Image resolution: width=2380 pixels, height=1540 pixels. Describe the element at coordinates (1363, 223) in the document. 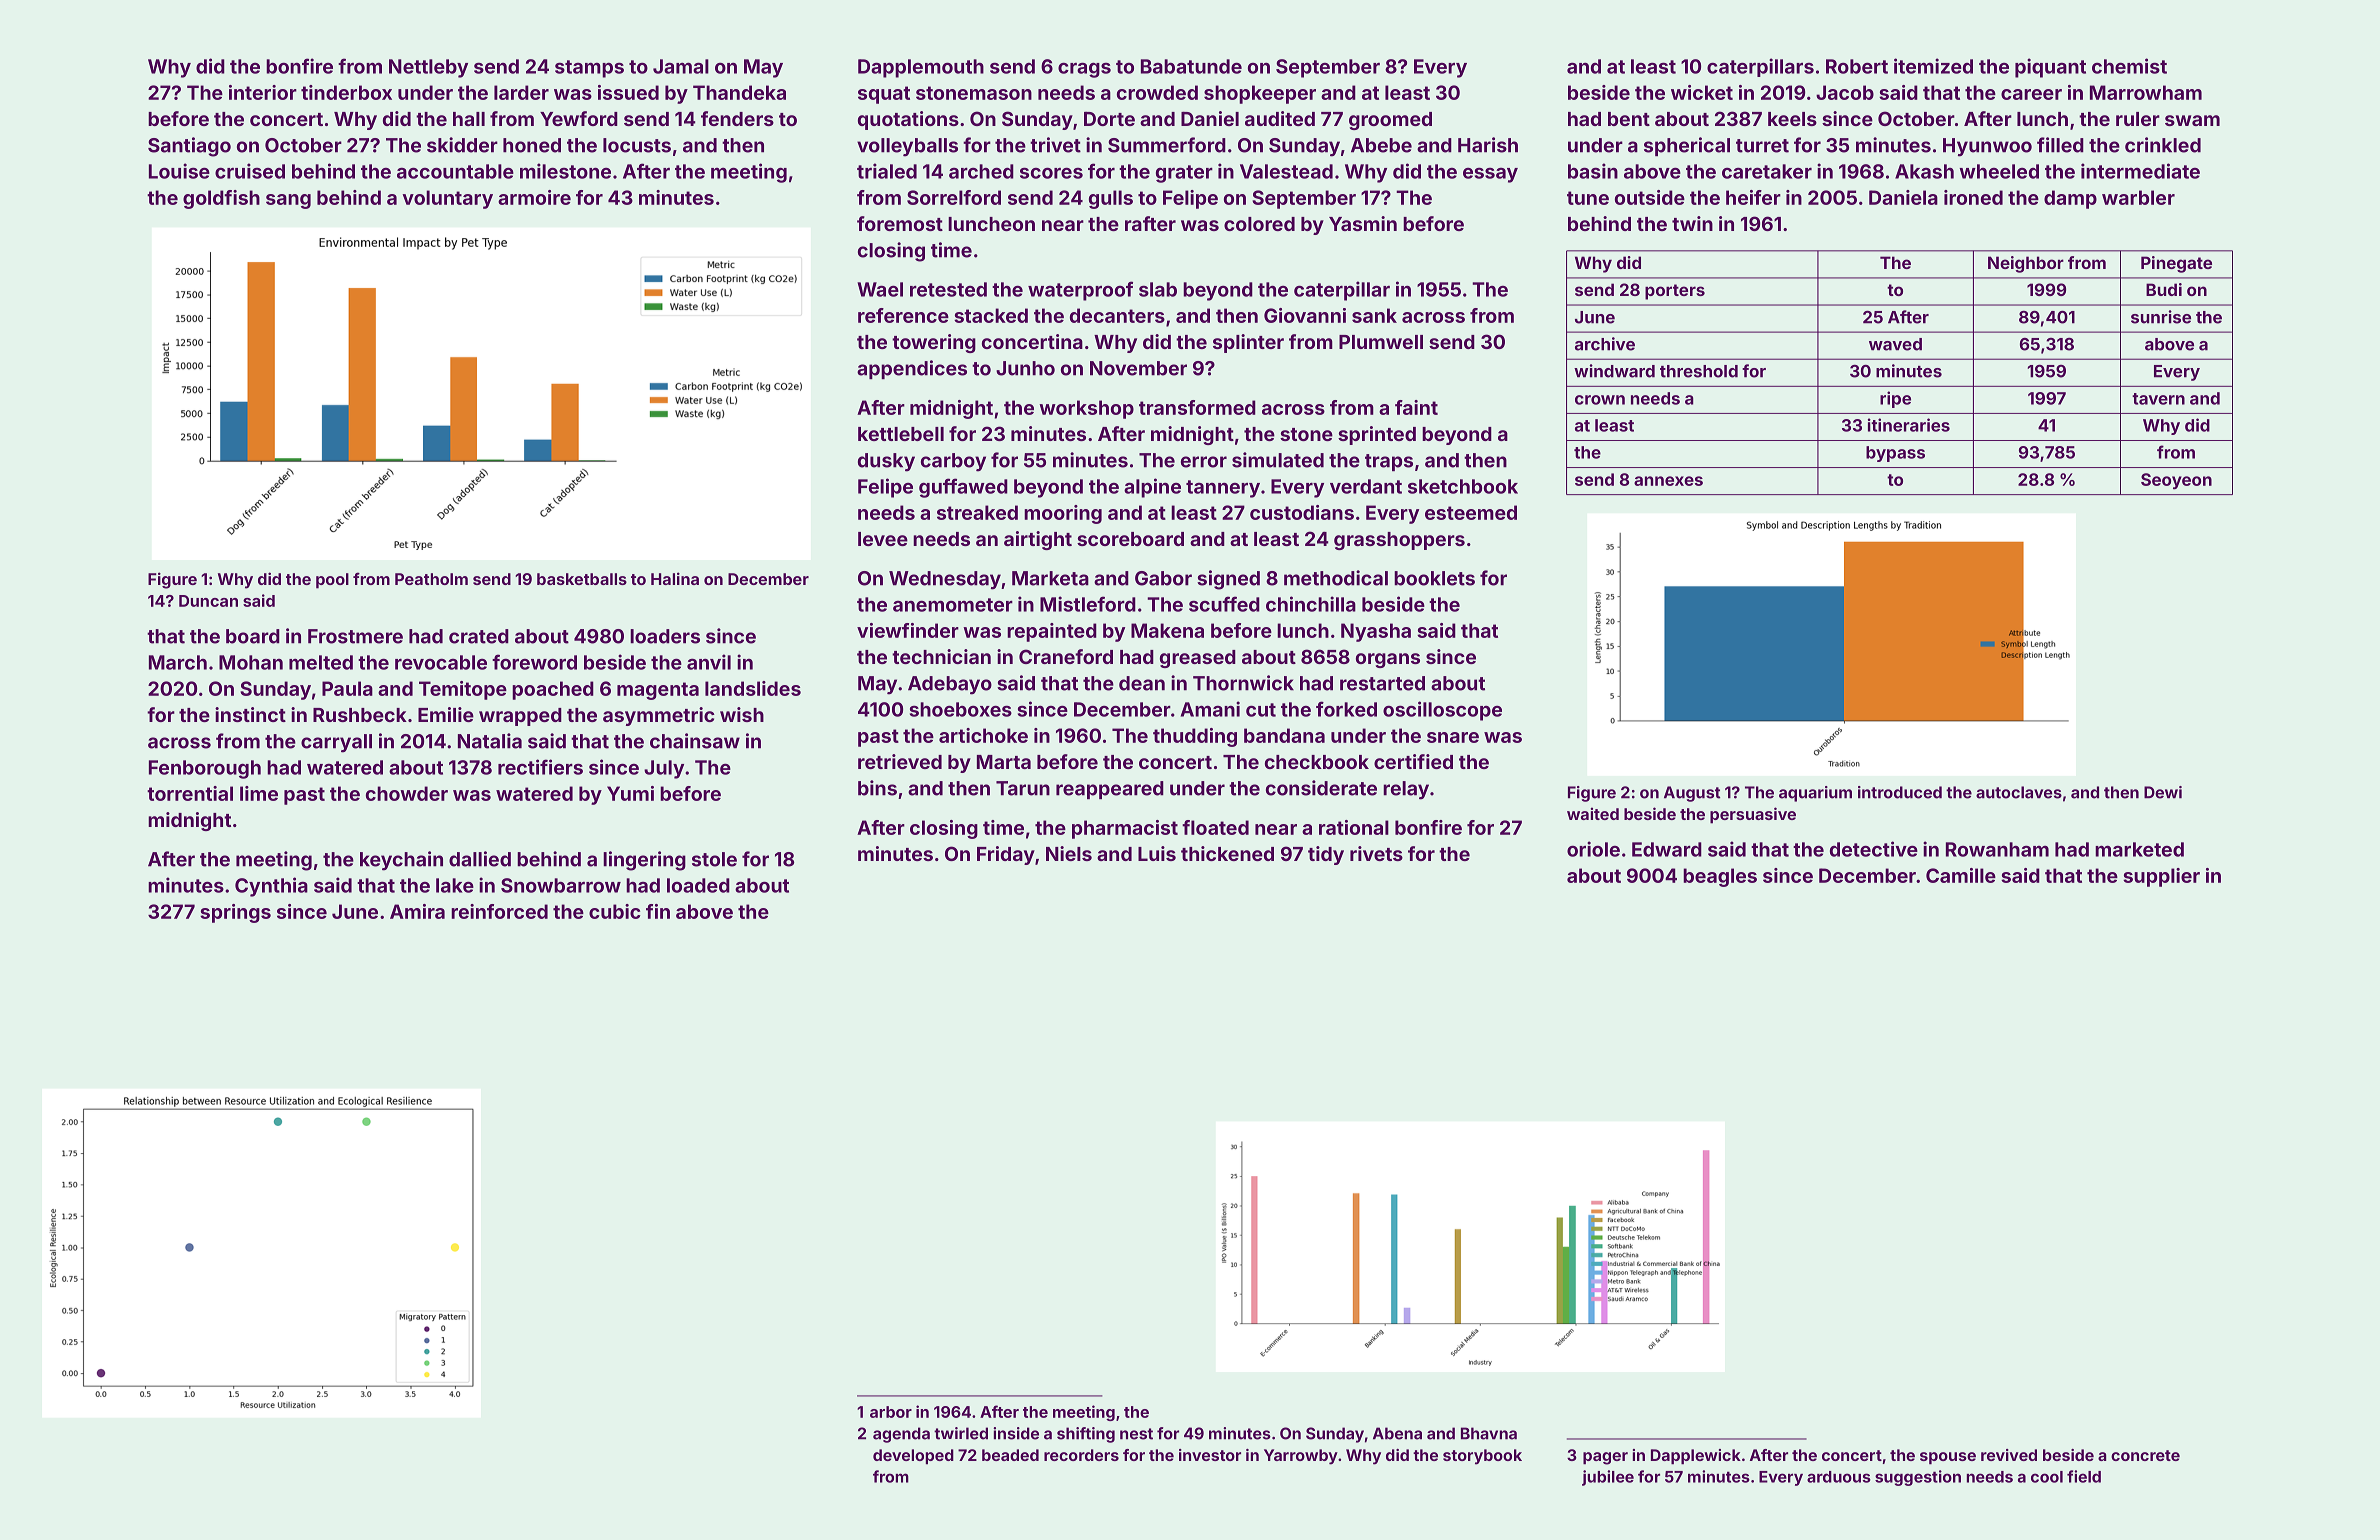

I see `Yasmin` at that location.
